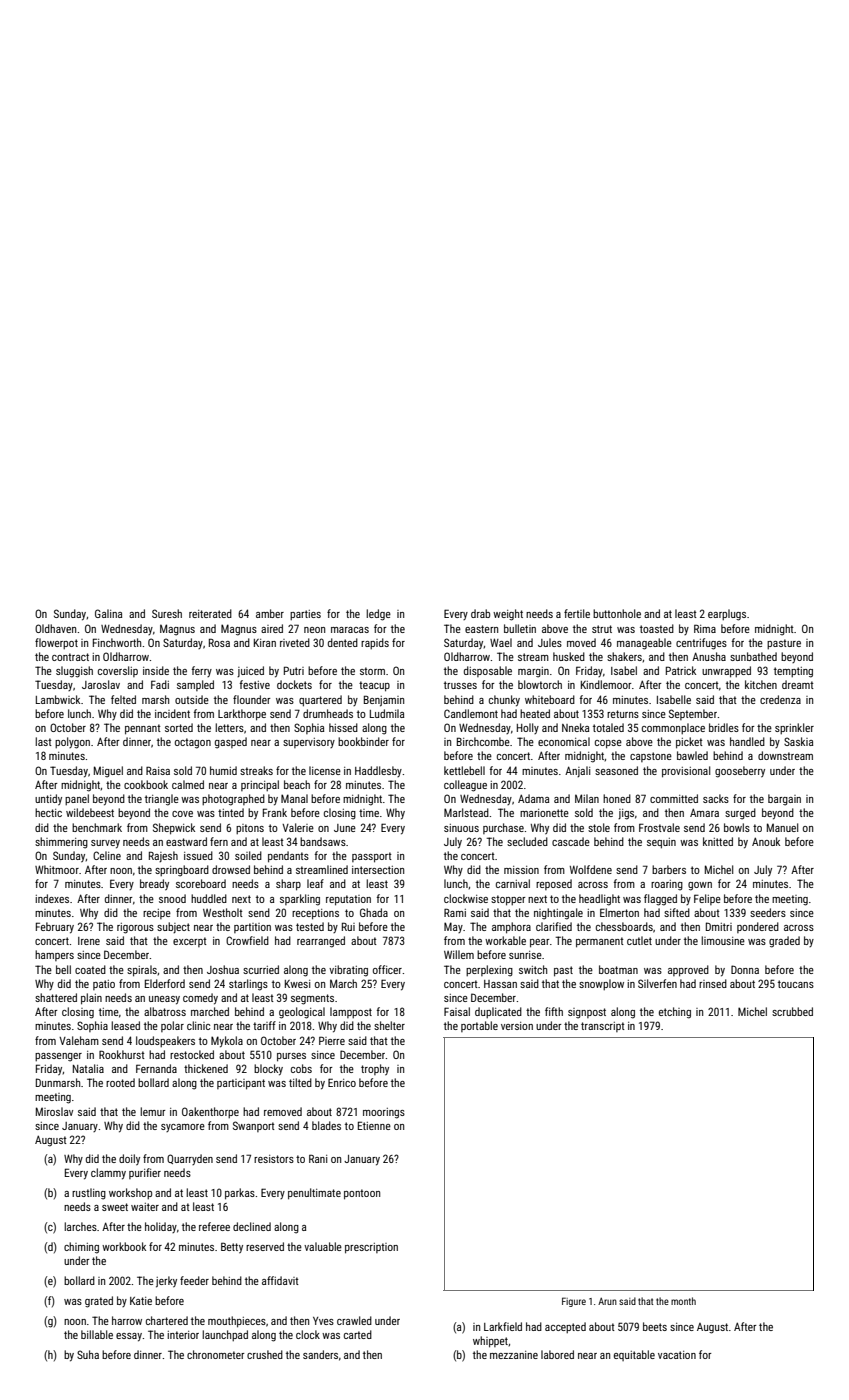 The image size is (849, 1400). I want to click on centrifuges, so click(701, 644).
